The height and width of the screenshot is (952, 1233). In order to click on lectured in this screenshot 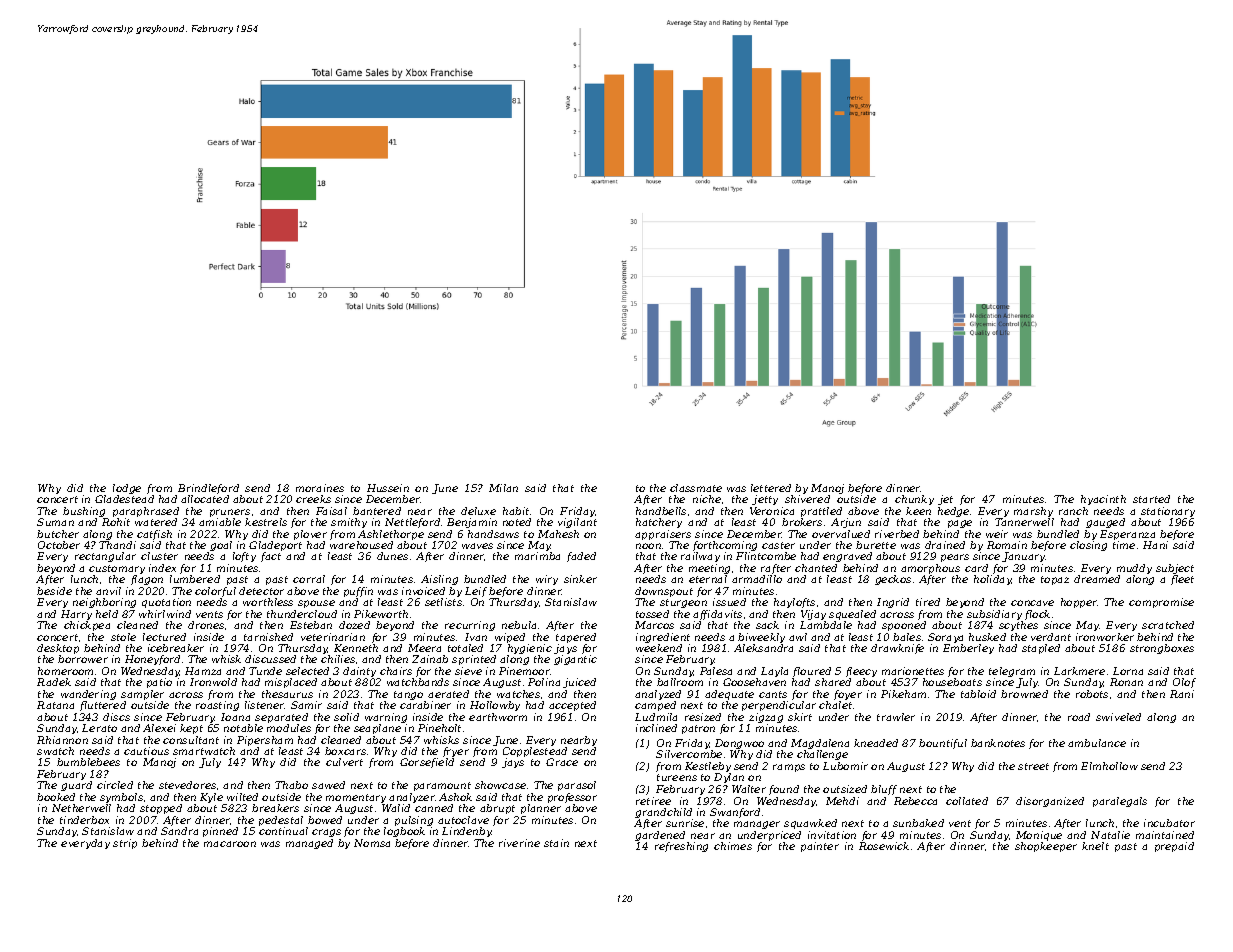, I will do `click(164, 637)`.
